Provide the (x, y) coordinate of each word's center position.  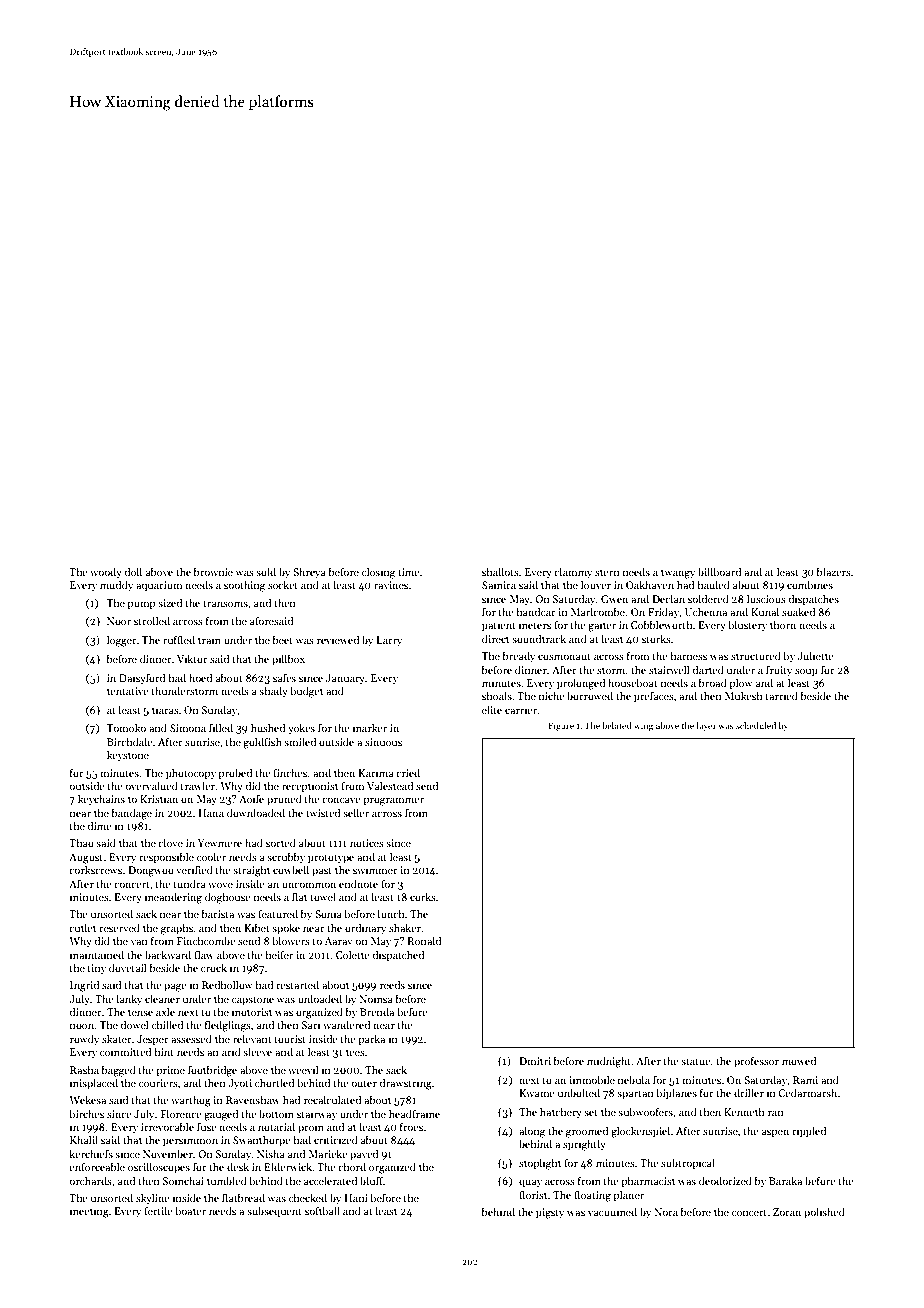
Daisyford (142, 678)
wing (643, 726)
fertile (158, 1210)
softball (322, 1210)
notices (367, 843)
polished (824, 1212)
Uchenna (706, 611)
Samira (499, 585)
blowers (291, 940)
